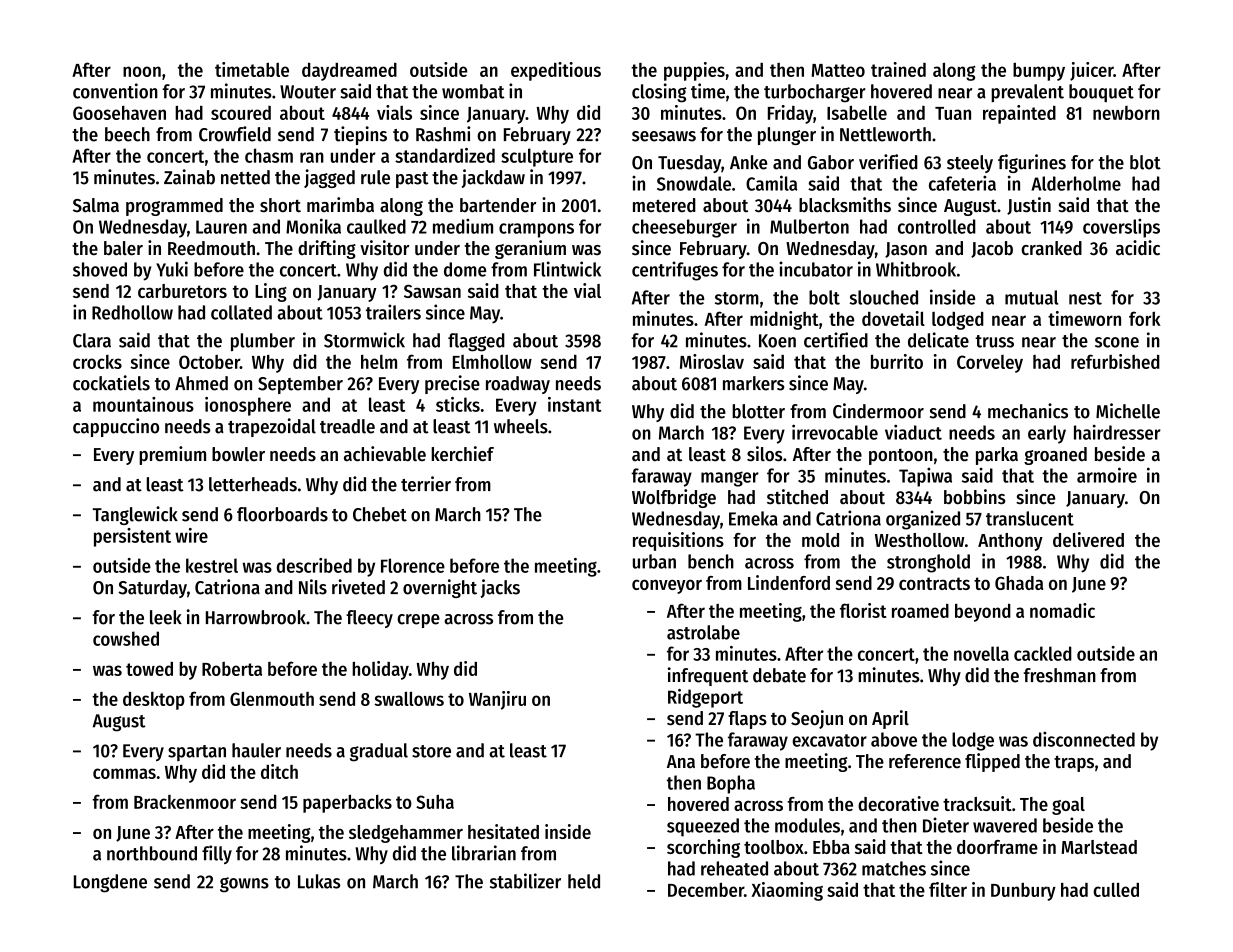  Describe the element at coordinates (731, 784) in the page. I see `Bopha` at that location.
